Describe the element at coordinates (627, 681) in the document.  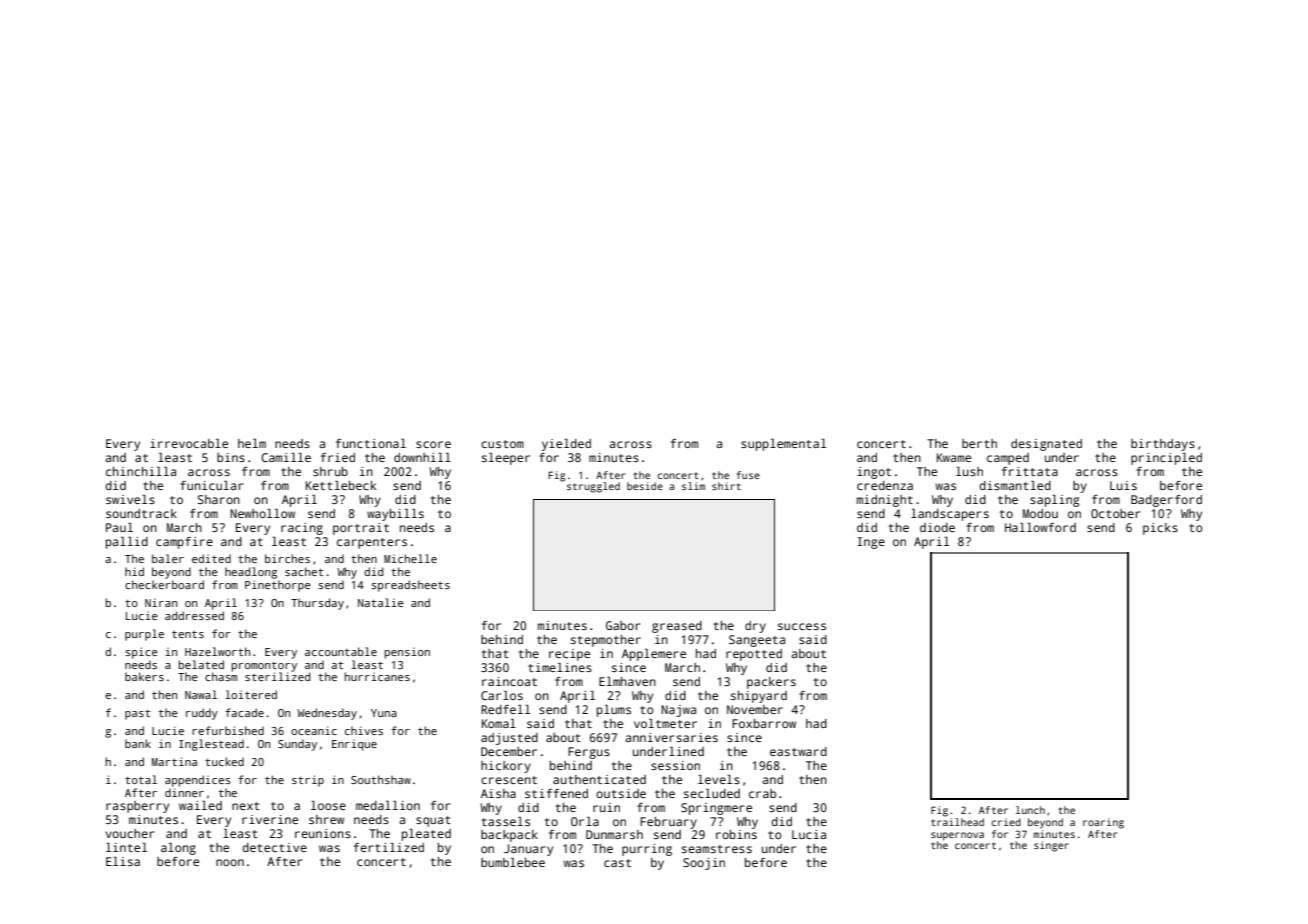
I see `Elmhaven` at that location.
